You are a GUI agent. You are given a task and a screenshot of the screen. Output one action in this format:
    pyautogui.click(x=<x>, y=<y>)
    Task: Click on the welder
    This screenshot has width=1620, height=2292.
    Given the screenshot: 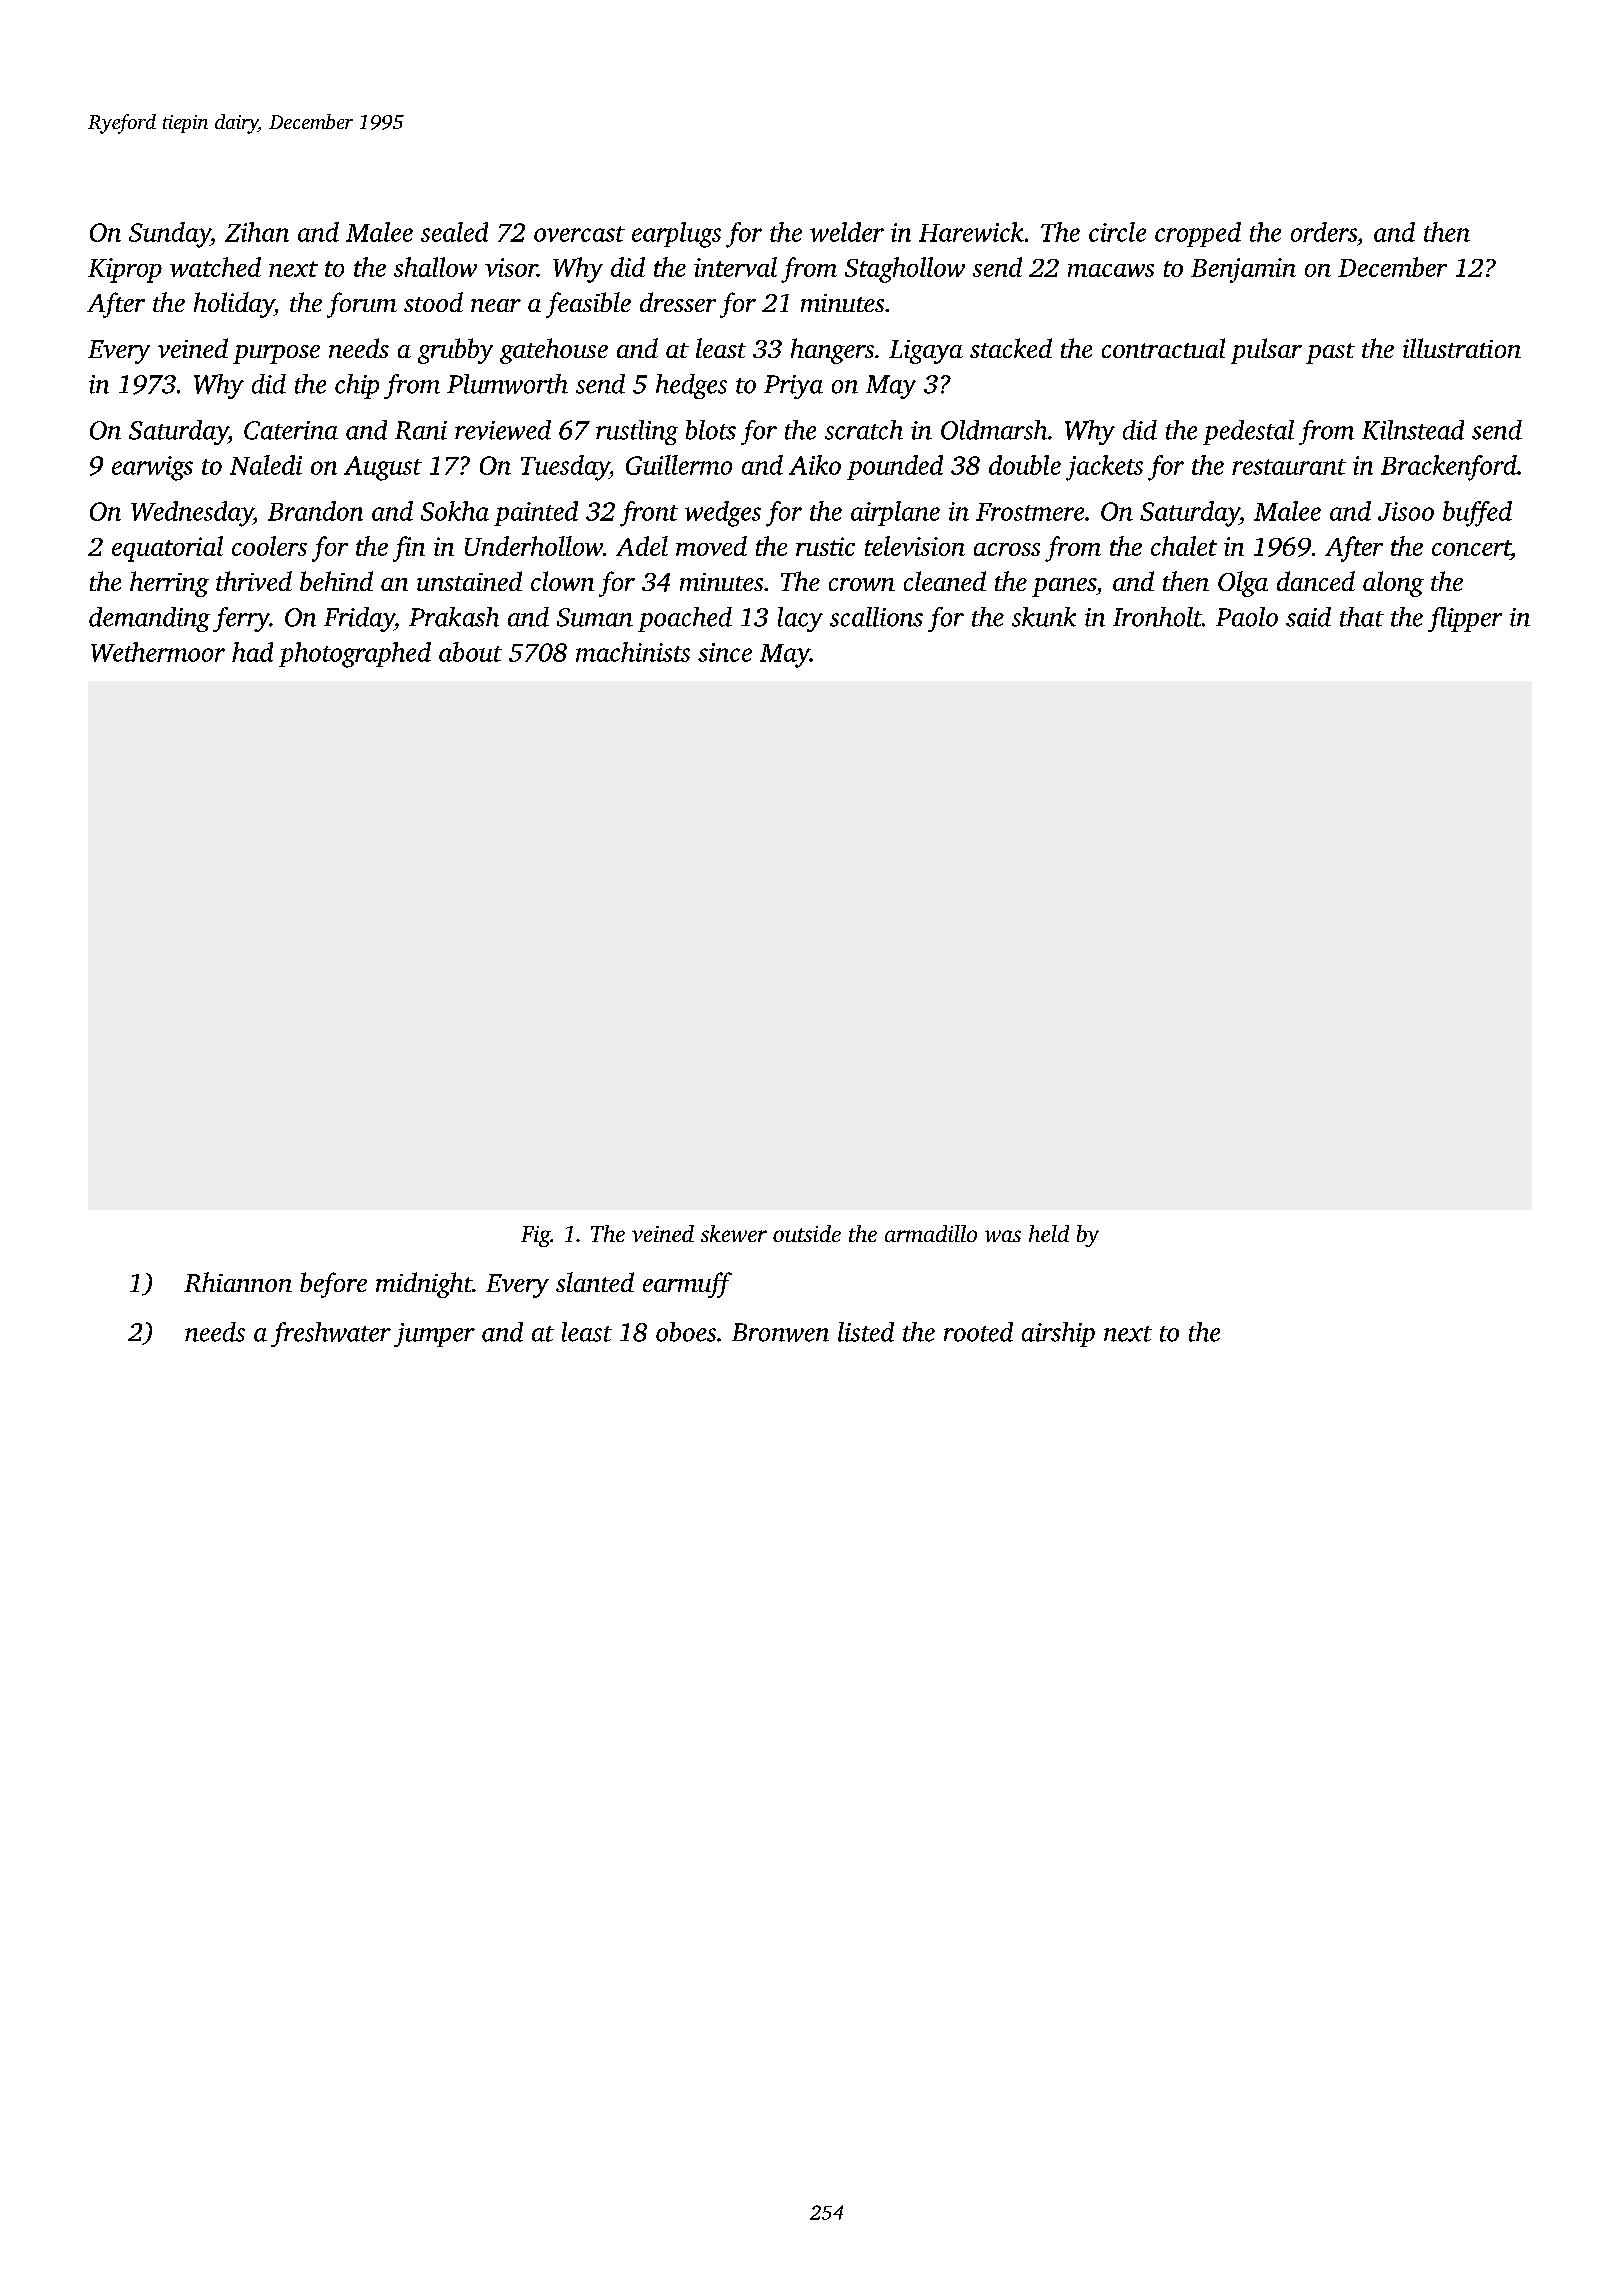 What is the action you would take?
    pyautogui.click(x=847, y=232)
